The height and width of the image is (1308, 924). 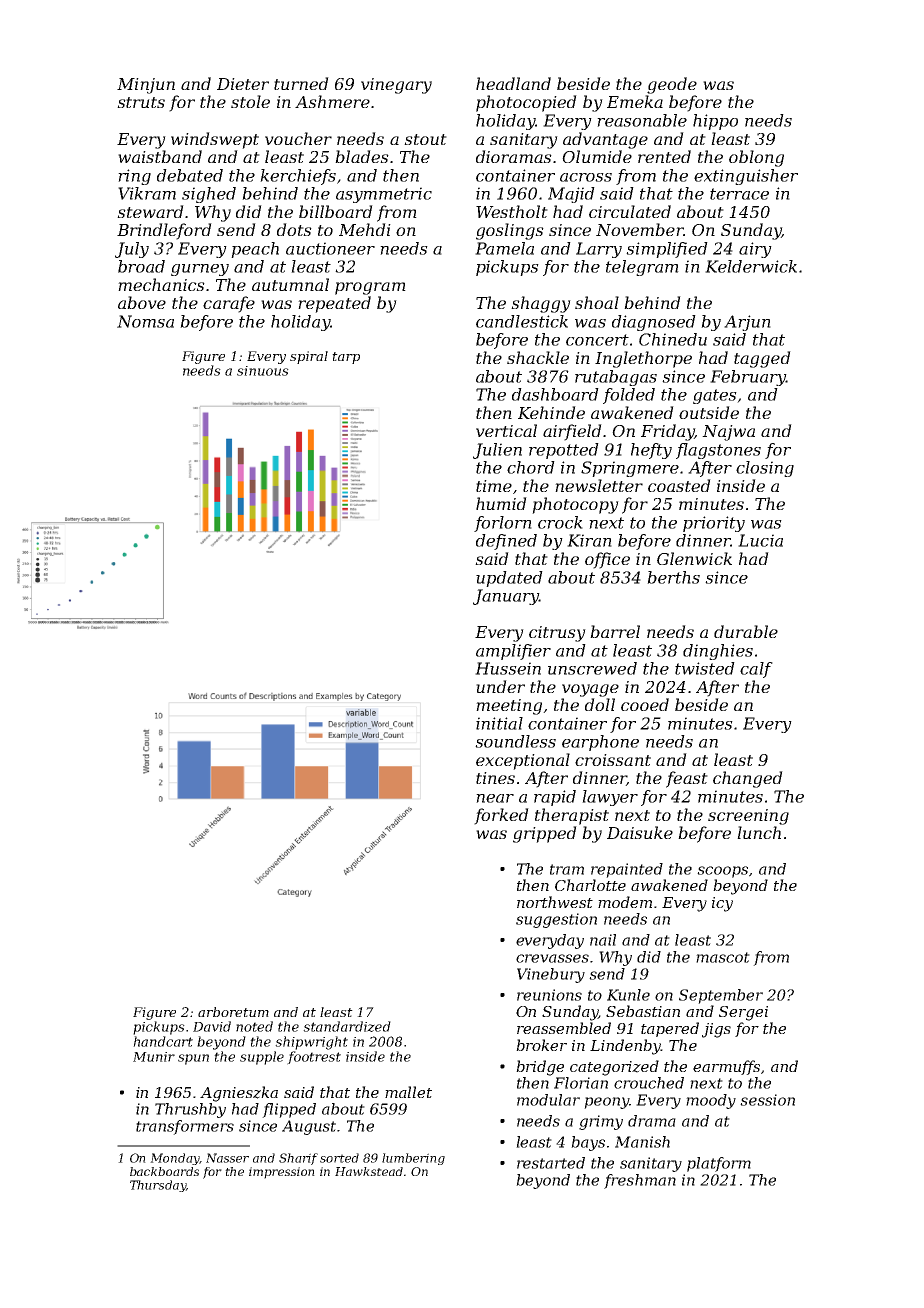 What do you see at coordinates (756, 670) in the image?
I see `calf` at bounding box center [756, 670].
